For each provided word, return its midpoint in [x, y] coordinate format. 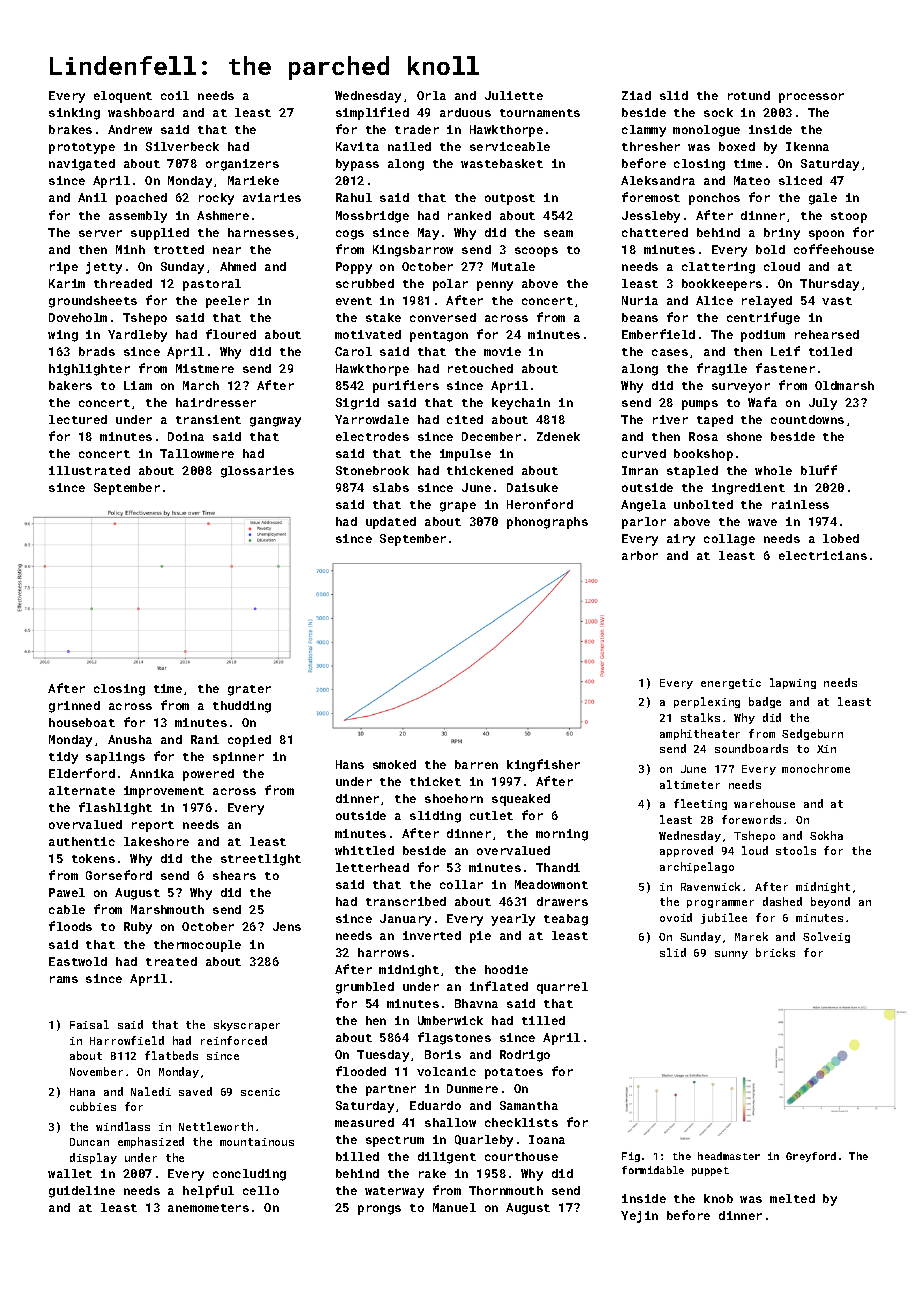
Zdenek [558, 436]
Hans [350, 764]
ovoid [676, 917]
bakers [70, 385]
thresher [651, 146]
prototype [82, 148]
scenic [260, 1092]
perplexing [707, 702]
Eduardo [435, 1105]
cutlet [491, 815]
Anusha [130, 739]
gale [823, 199]
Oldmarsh [844, 385]
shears [234, 875]
